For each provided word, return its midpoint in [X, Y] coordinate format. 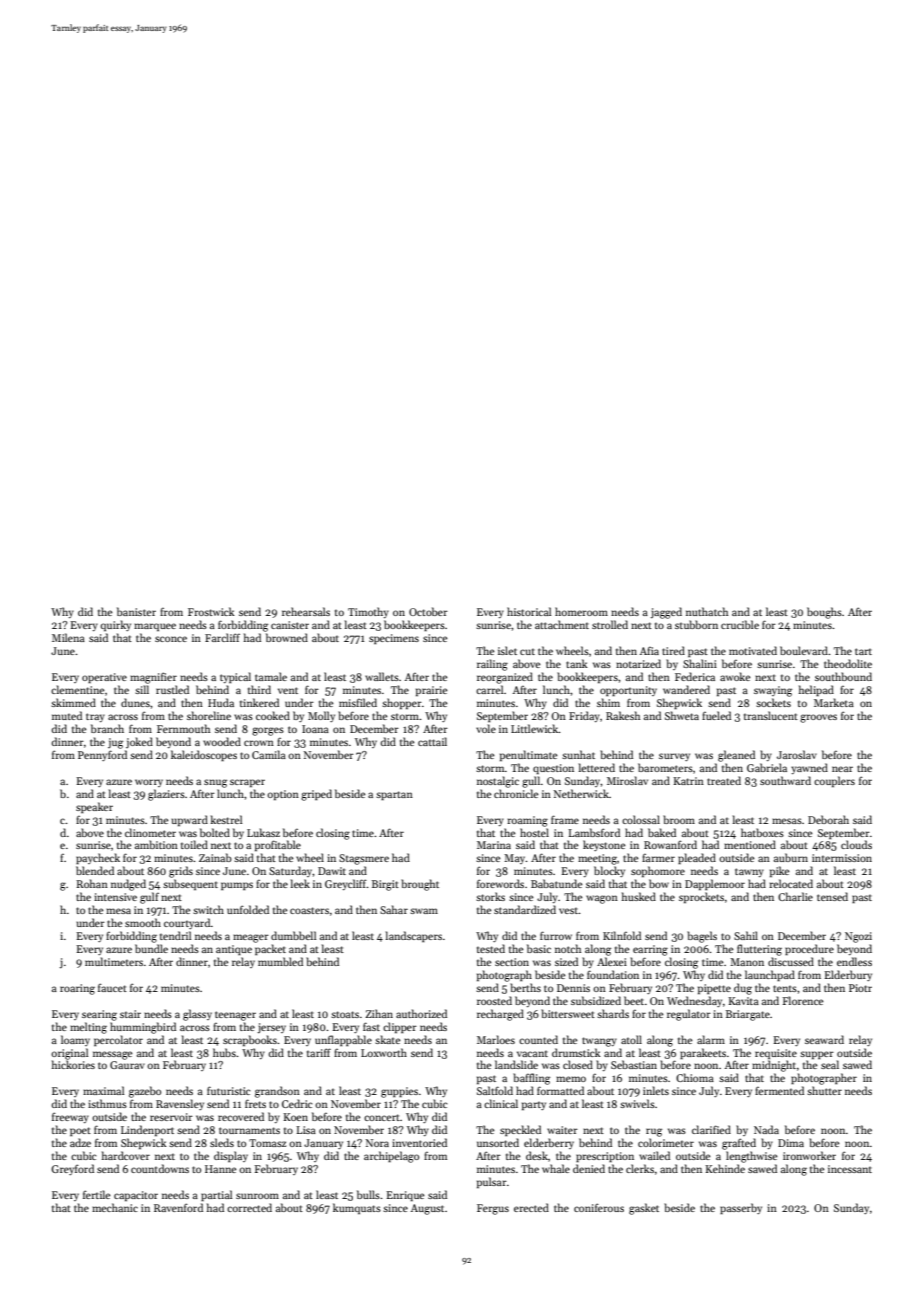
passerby [741, 1208]
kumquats [357, 1208]
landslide [516, 1064]
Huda [221, 702]
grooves [818, 718]
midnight [774, 1066]
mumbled [280, 961]
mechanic [115, 1207]
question [553, 769]
